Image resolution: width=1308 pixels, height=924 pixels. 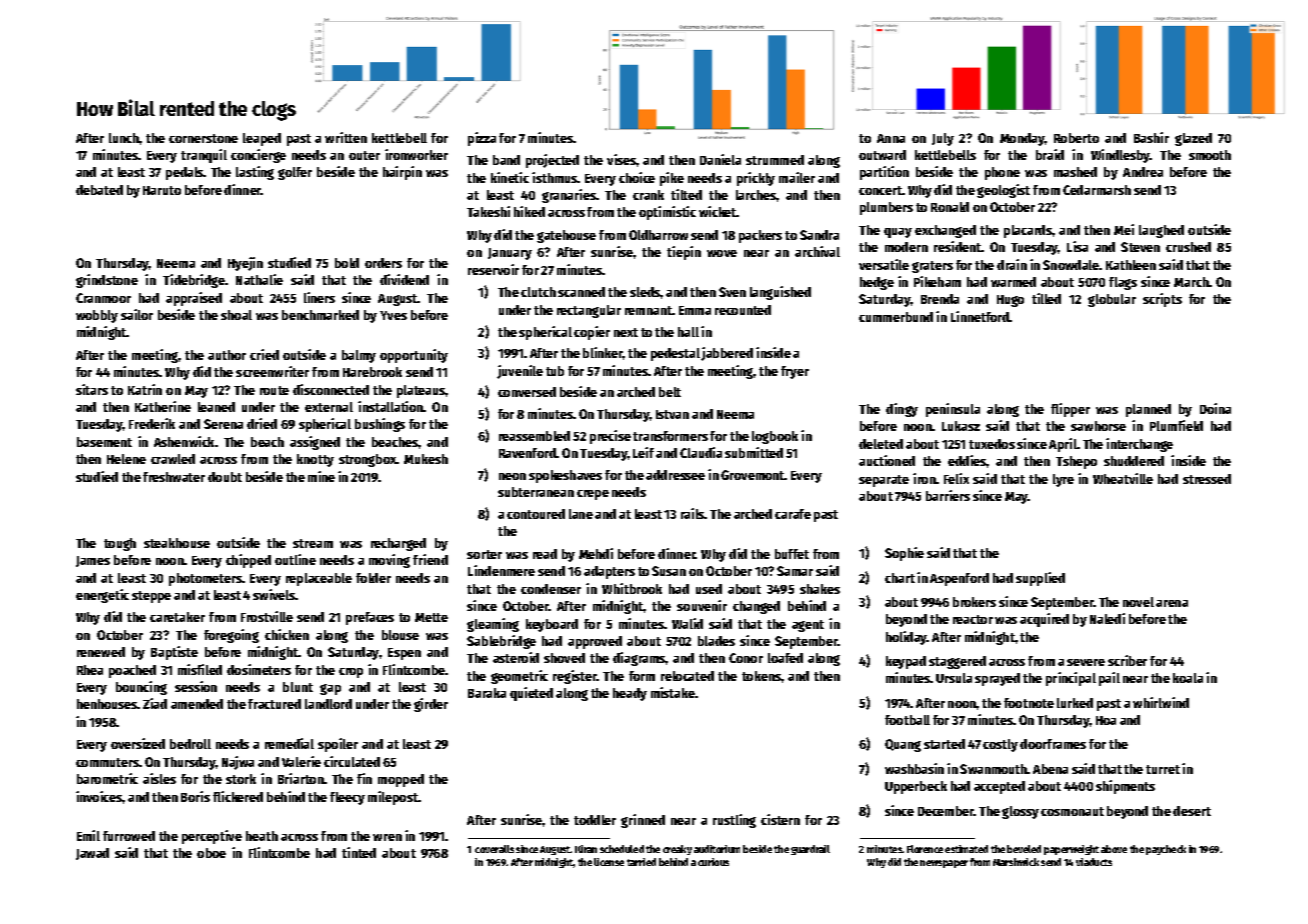 I want to click on tinted, so click(x=359, y=852).
